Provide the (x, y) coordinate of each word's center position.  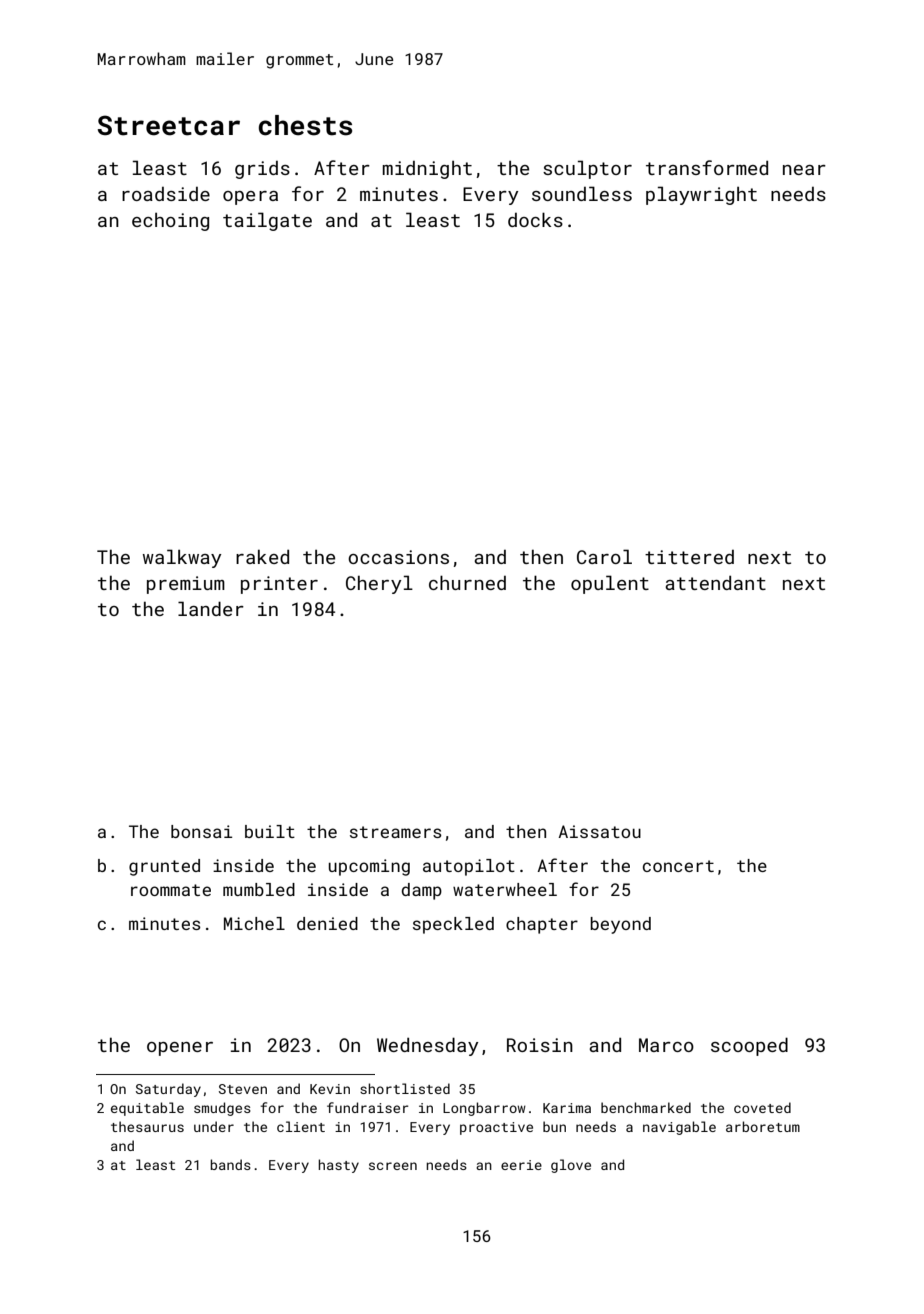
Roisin (540, 1045)
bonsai (201, 831)
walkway (182, 558)
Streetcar (169, 125)
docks (535, 219)
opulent (610, 584)
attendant (715, 582)
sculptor (587, 169)
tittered (689, 557)
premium (186, 585)
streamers (396, 832)
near (804, 170)
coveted (762, 1107)
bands (231, 1164)
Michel (254, 923)
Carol (604, 556)
